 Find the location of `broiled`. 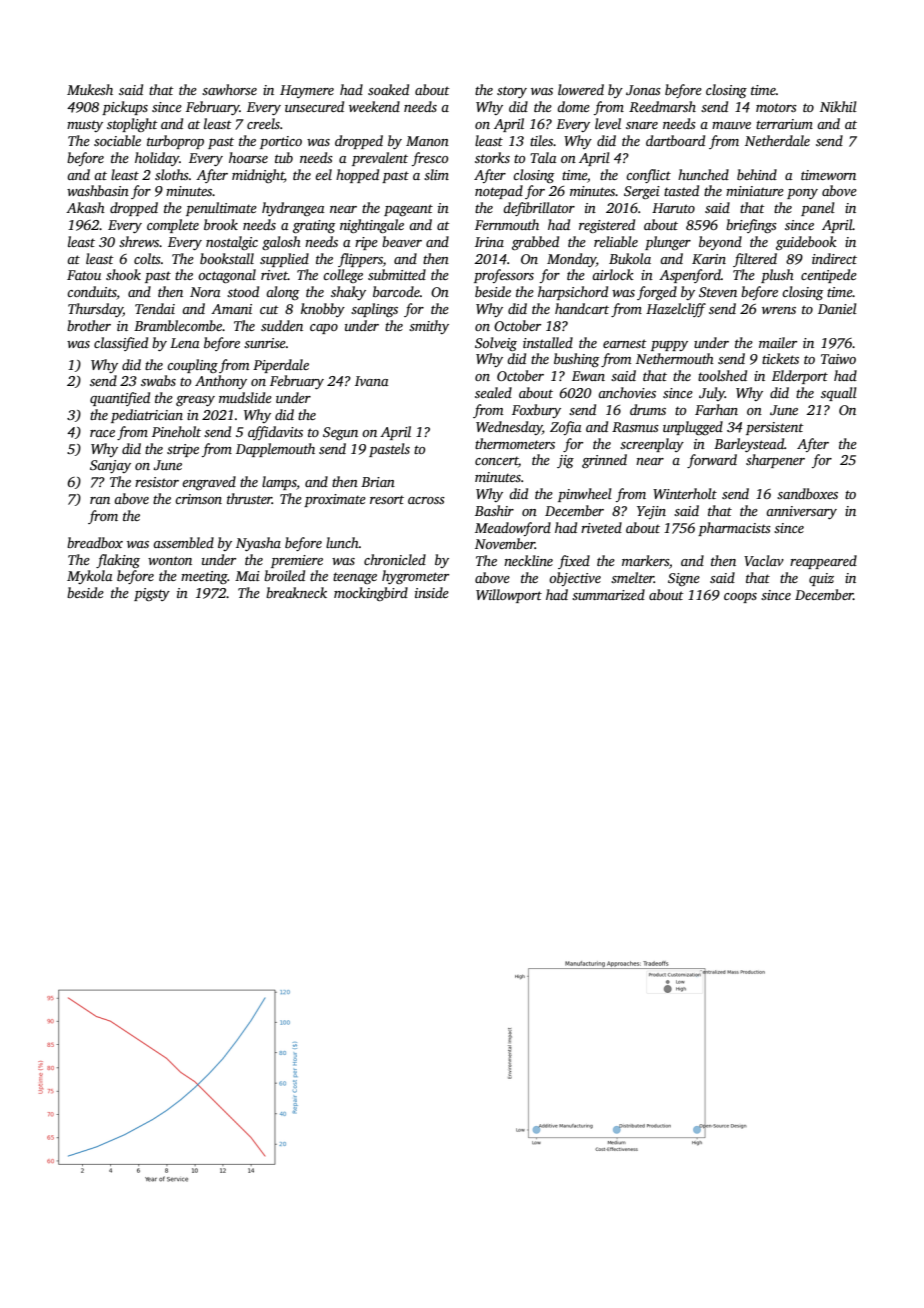

broiled is located at coordinates (284, 575).
